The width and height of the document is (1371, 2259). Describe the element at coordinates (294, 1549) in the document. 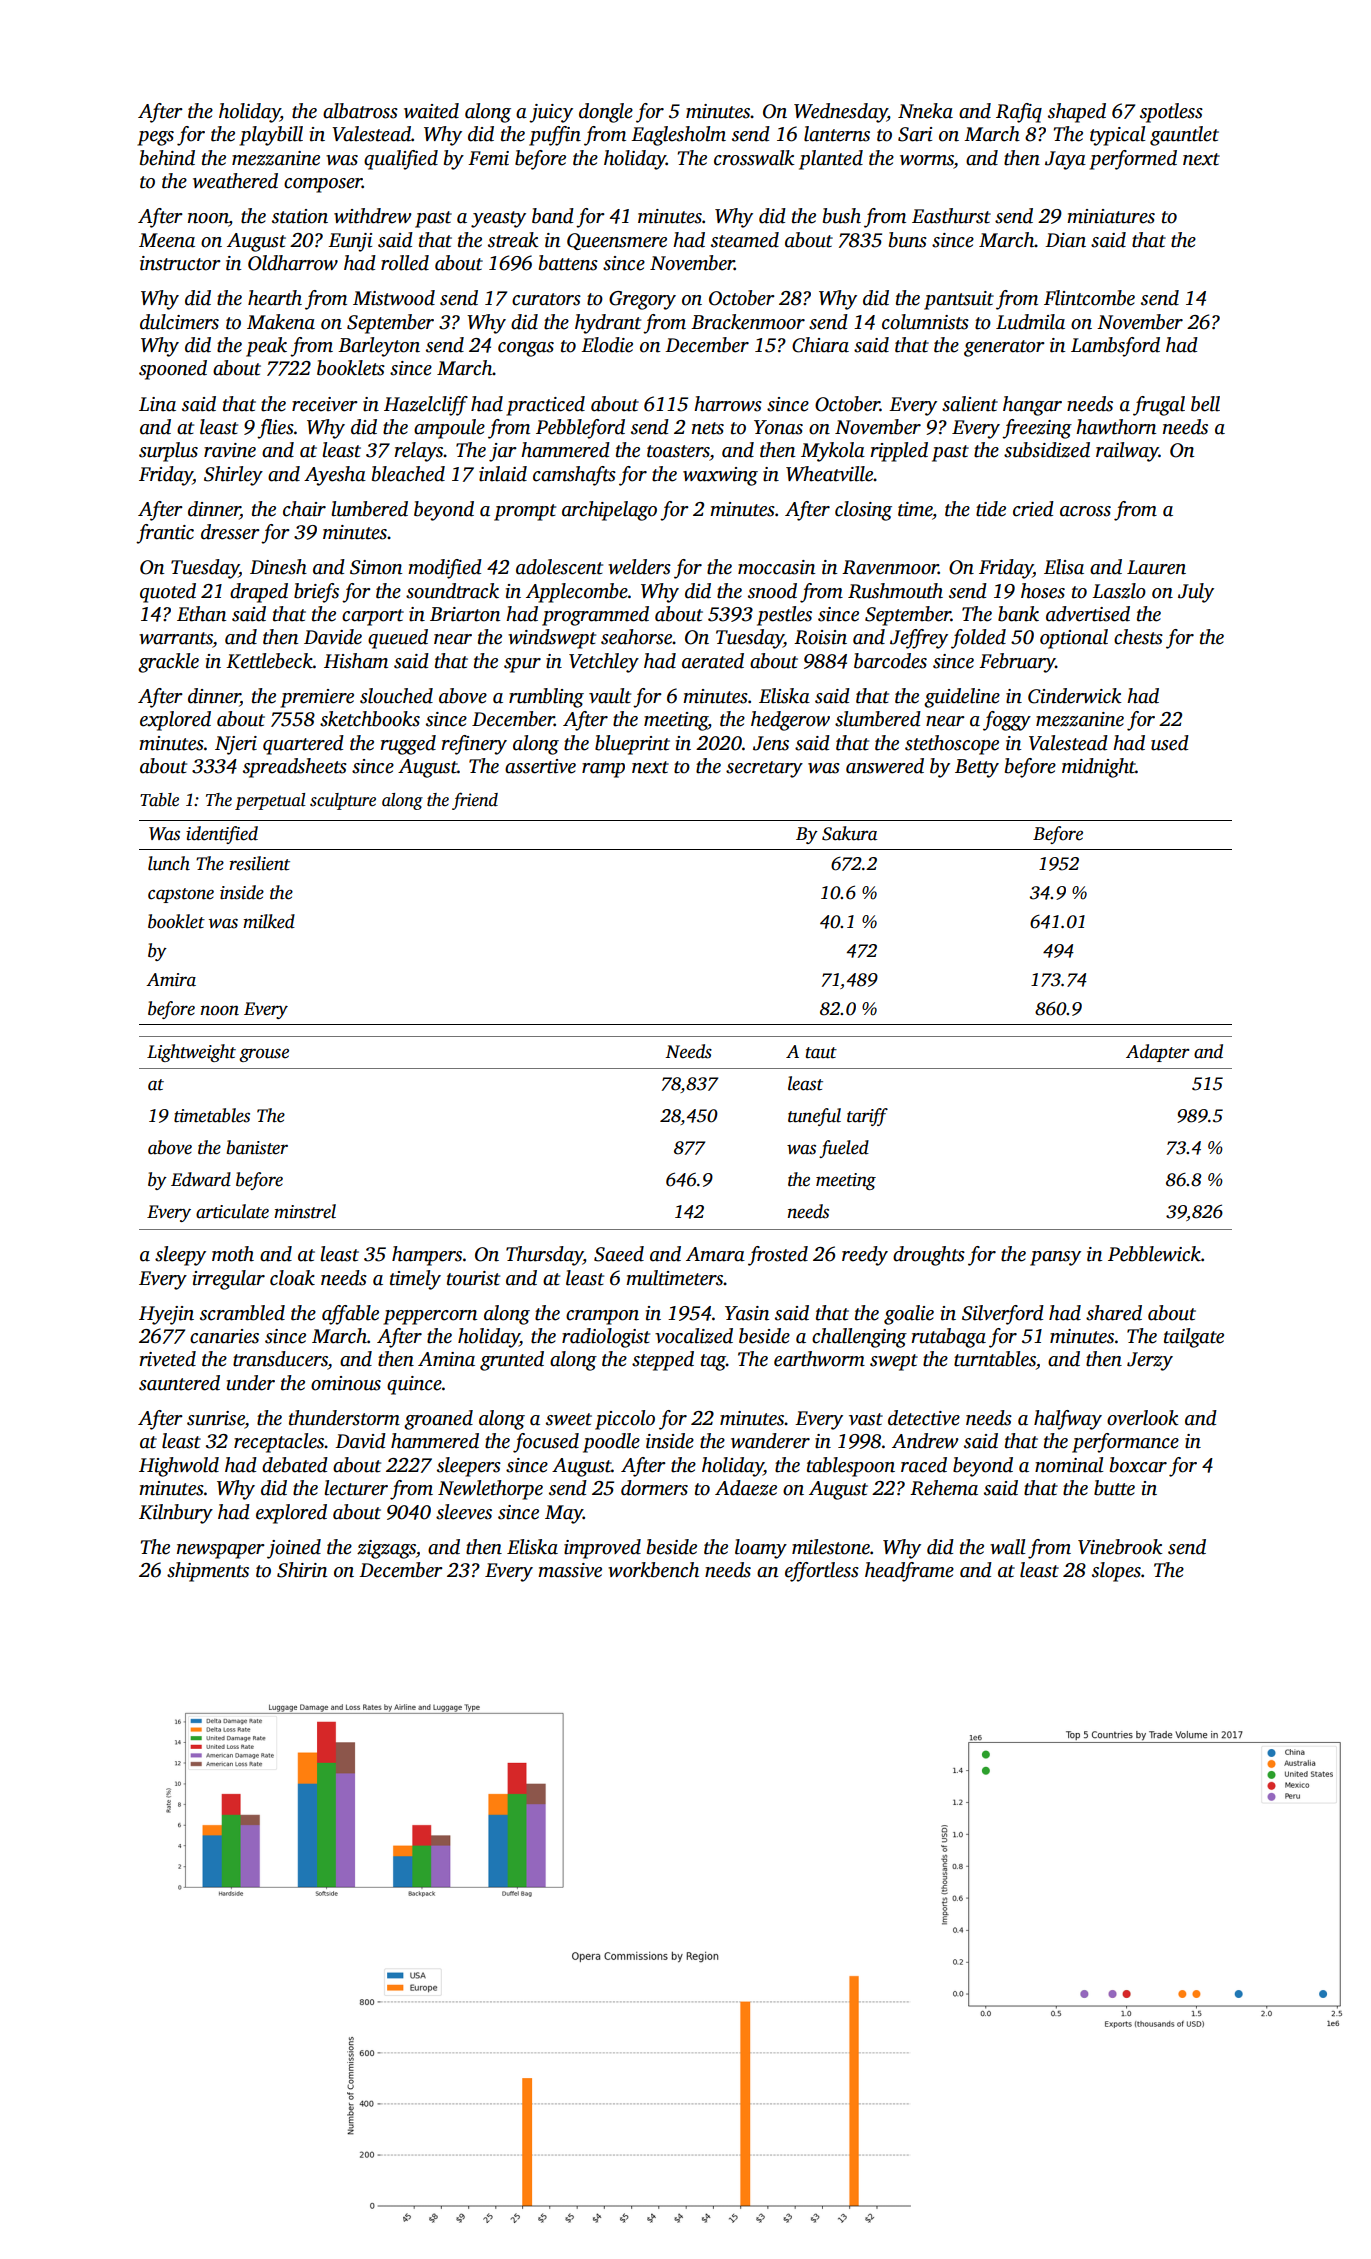

I see `joined` at that location.
